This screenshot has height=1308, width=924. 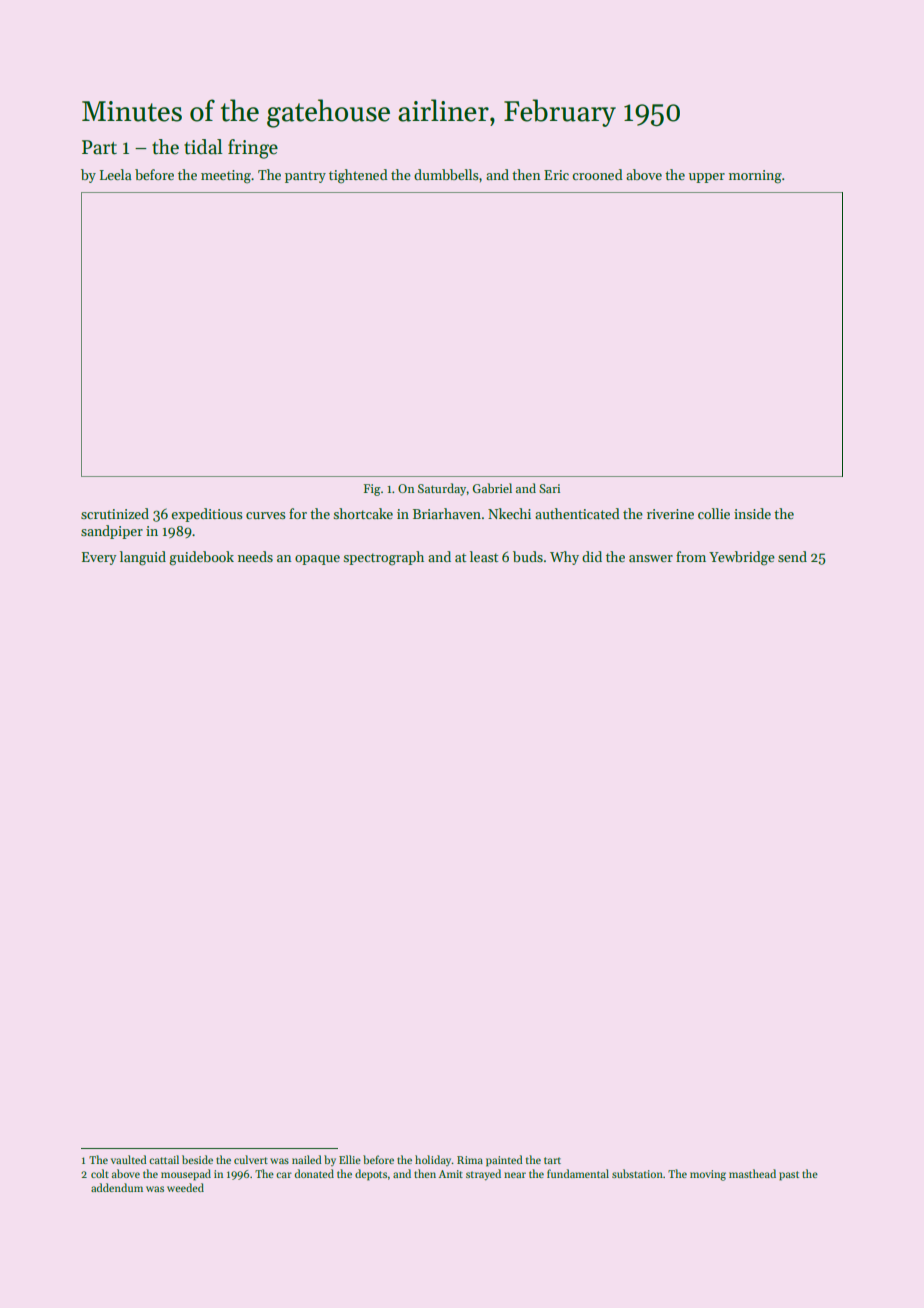 What do you see at coordinates (752, 1173) in the screenshot?
I see `masthead` at bounding box center [752, 1173].
